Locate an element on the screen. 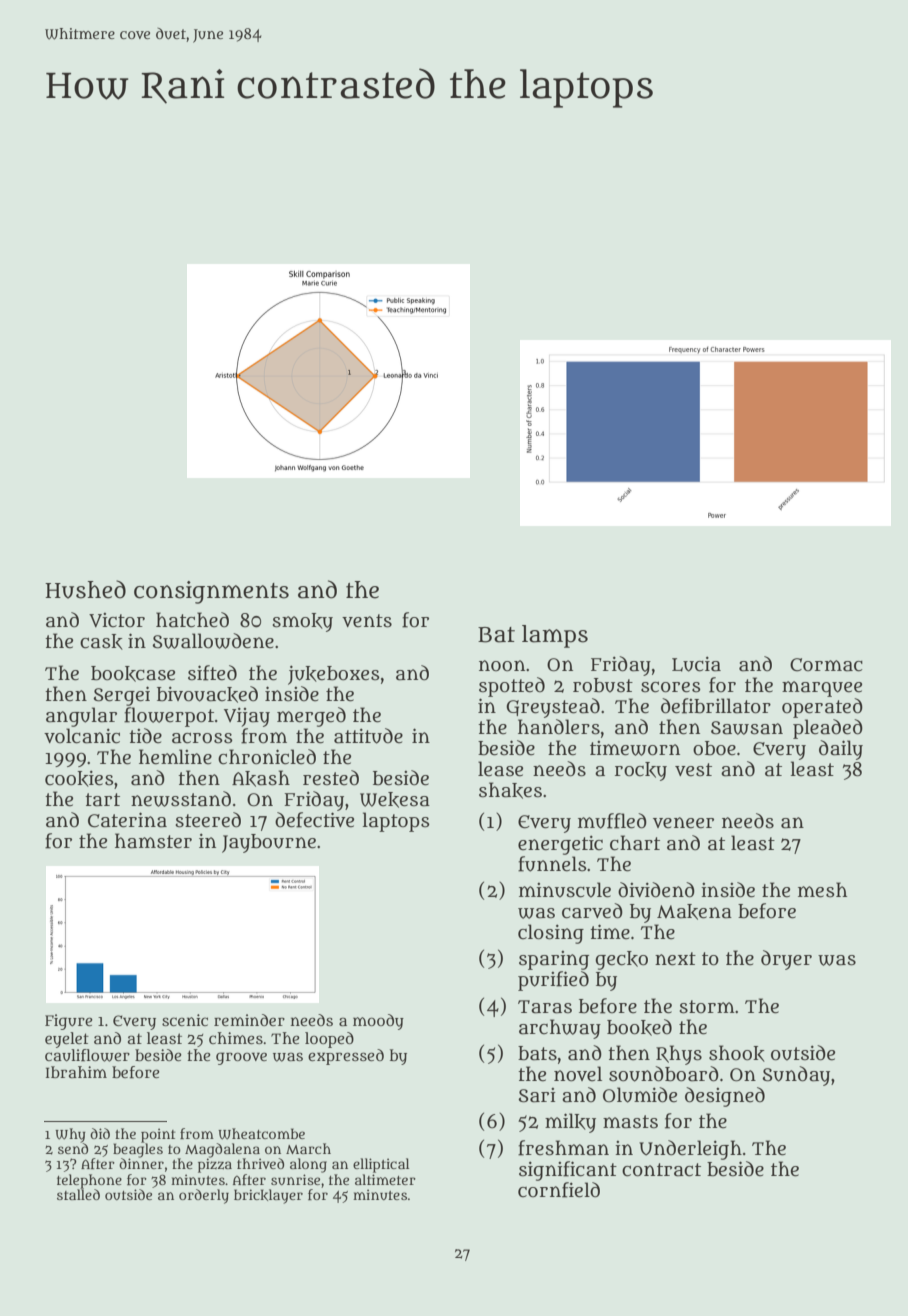  contract is located at coordinates (661, 1170).
